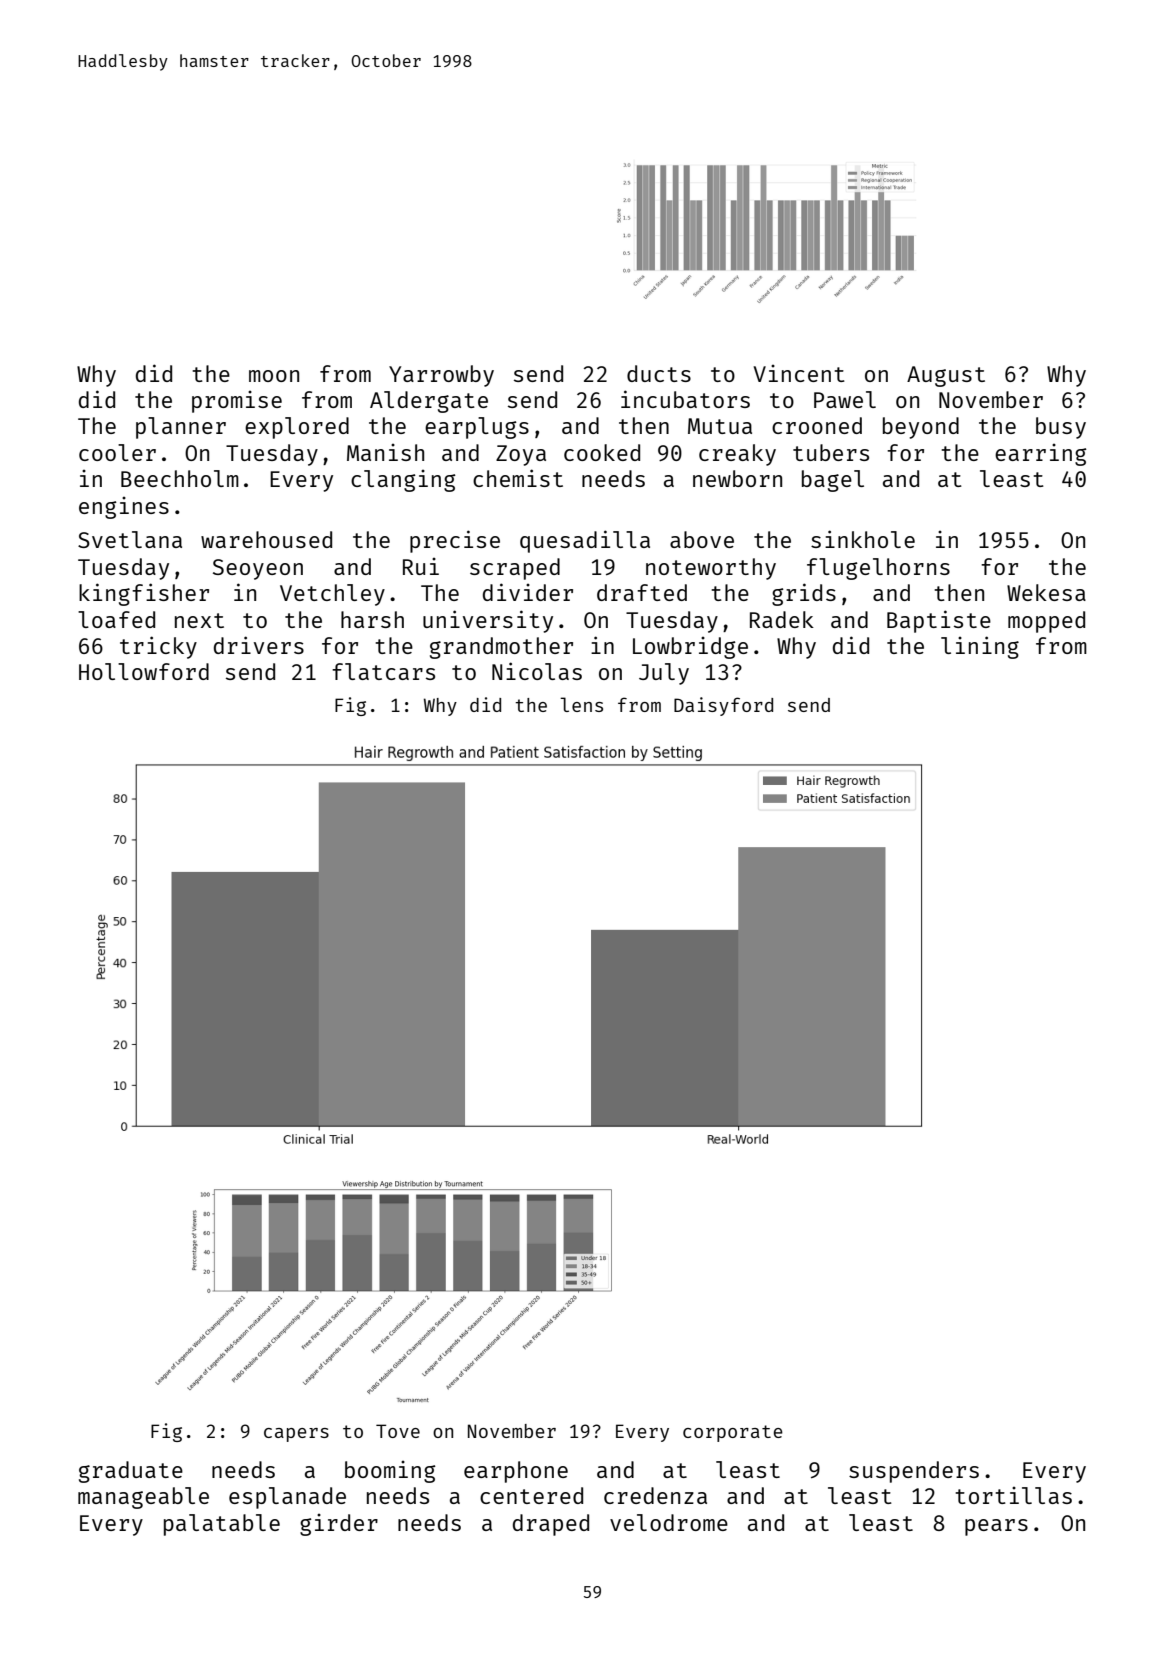 This screenshot has width=1165, height=1654. I want to click on suspenders, so click(914, 1472).
